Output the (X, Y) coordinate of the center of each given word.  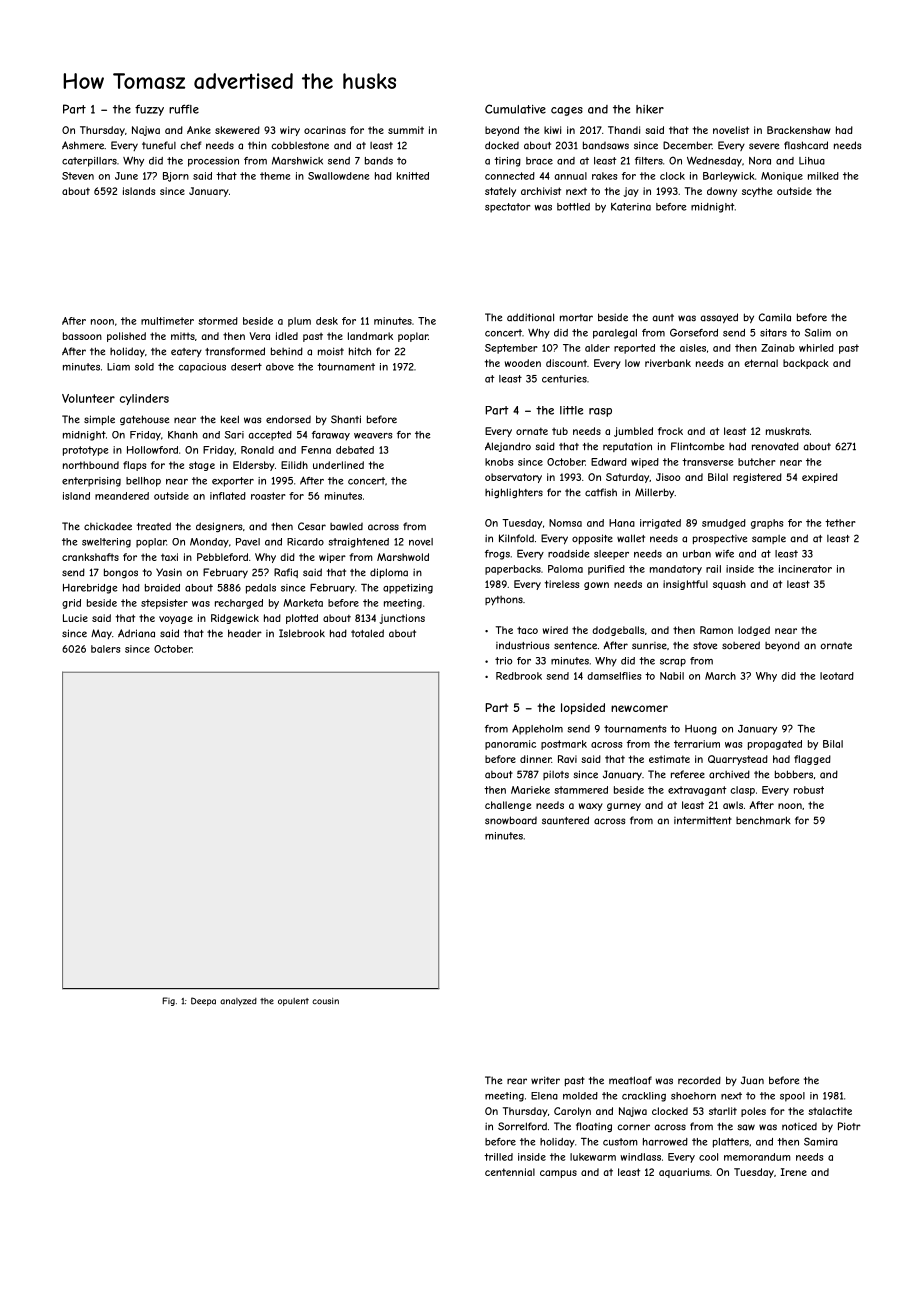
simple (99, 420)
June (126, 176)
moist (331, 351)
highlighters (514, 493)
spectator (508, 208)
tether (840, 523)
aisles (693, 348)
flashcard (806, 145)
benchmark (763, 820)
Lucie (75, 618)
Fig (168, 1001)
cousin (325, 1001)
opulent (293, 1002)
